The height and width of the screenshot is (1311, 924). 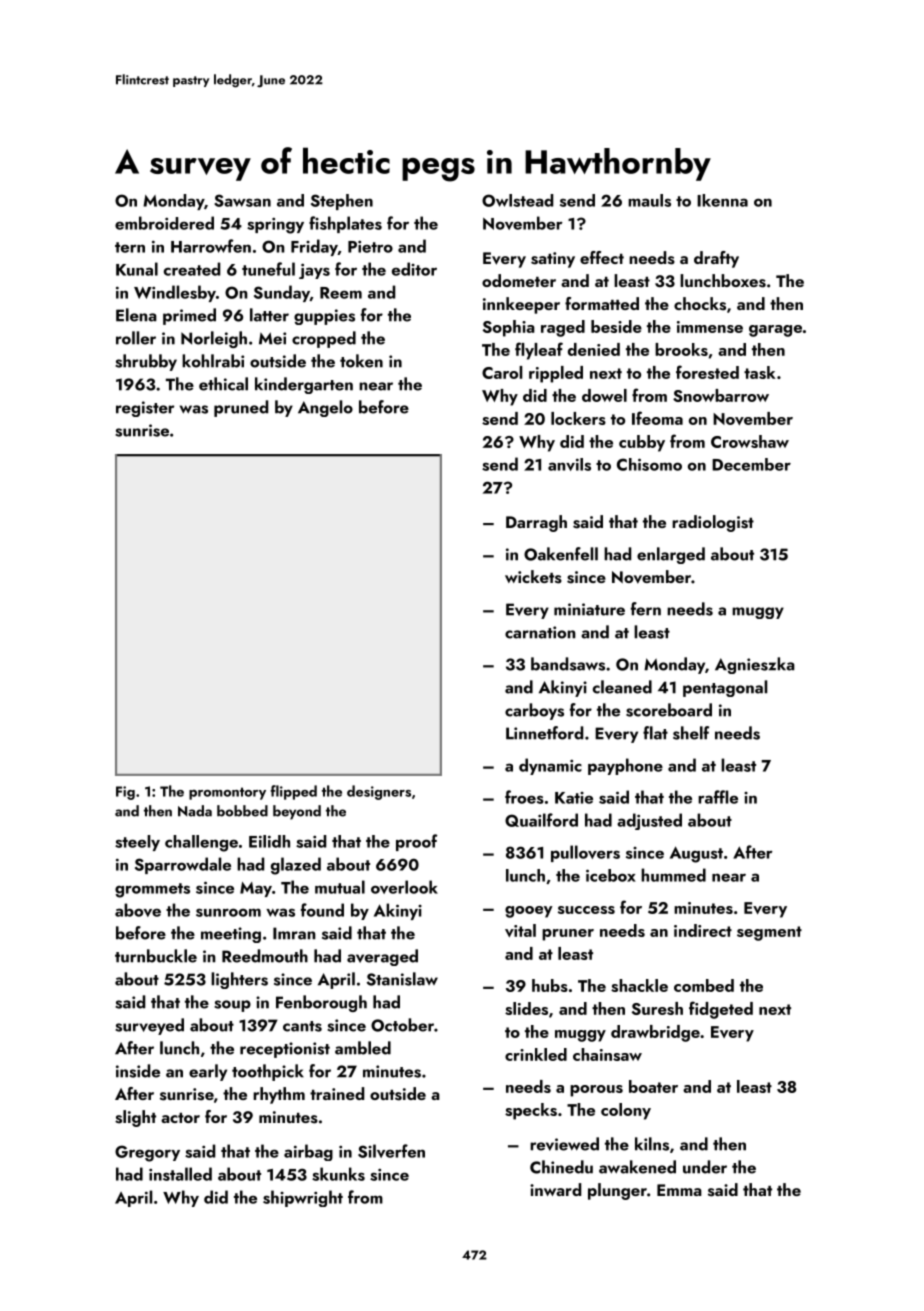 What do you see at coordinates (696, 854) in the screenshot?
I see `August` at bounding box center [696, 854].
